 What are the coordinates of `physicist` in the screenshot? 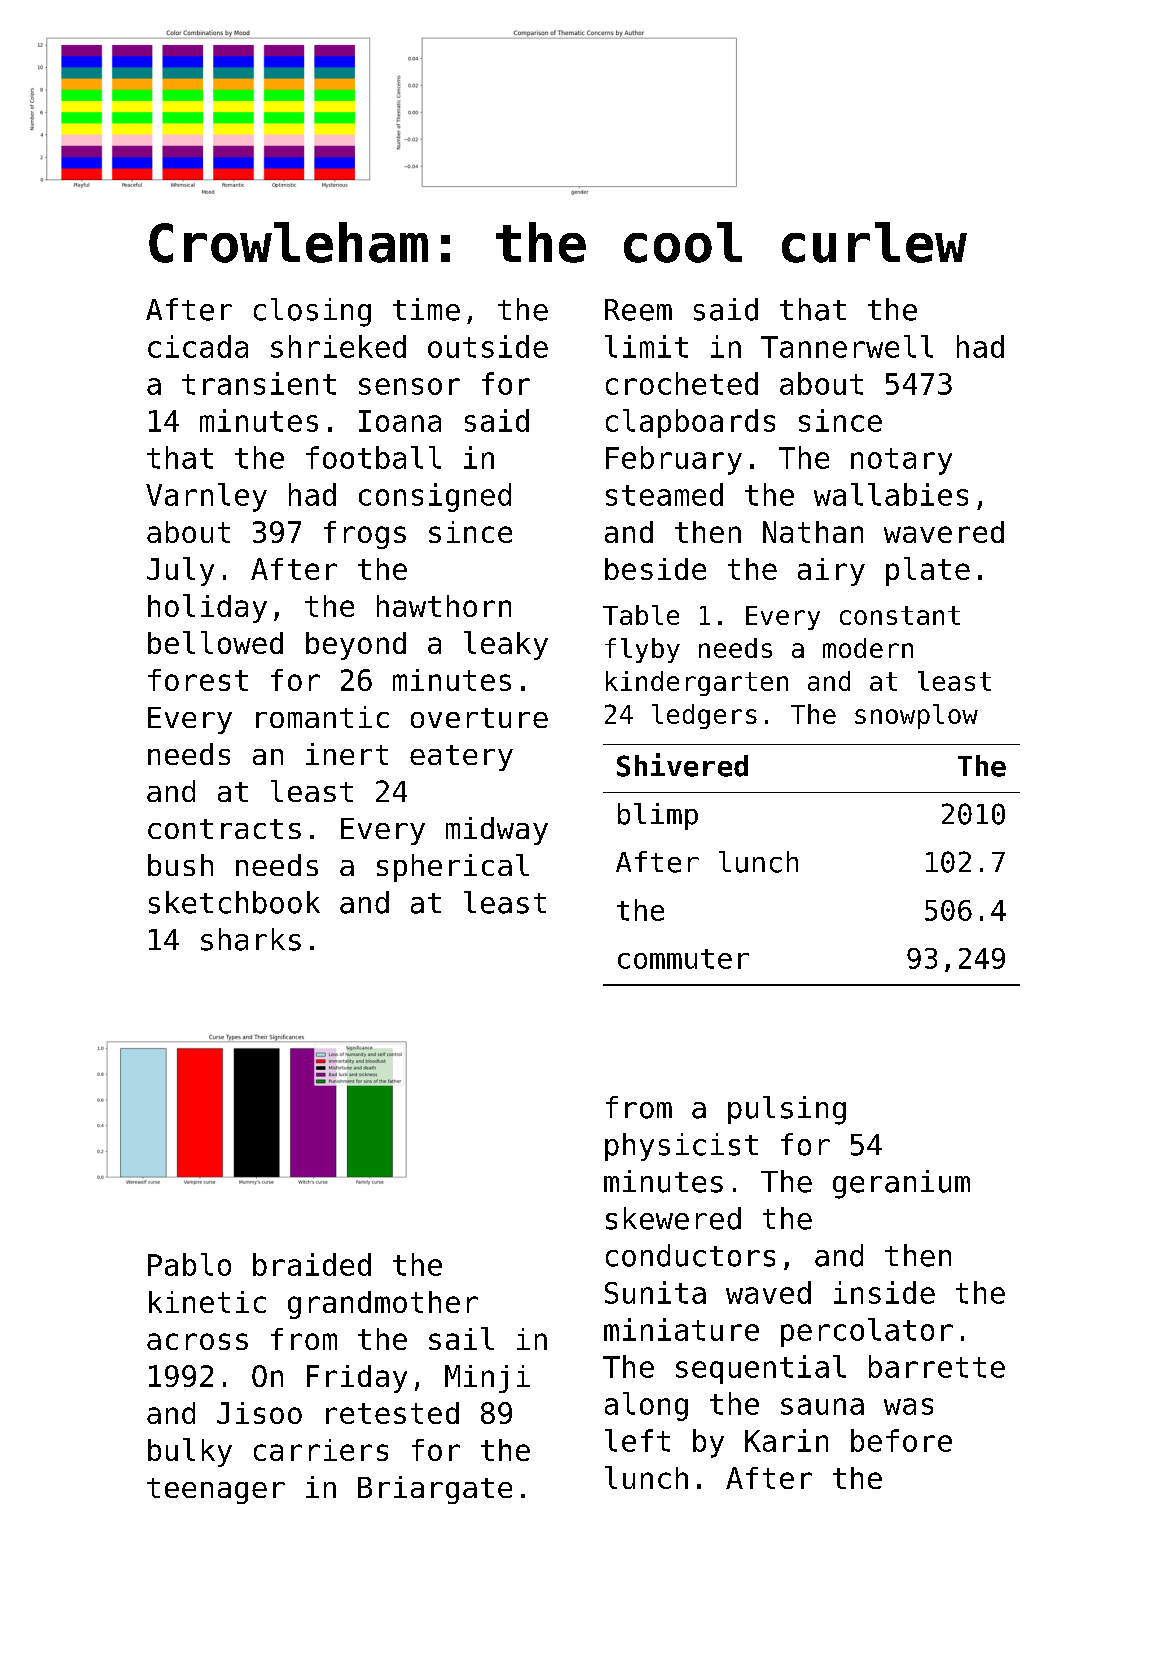 It's located at (681, 1147).
